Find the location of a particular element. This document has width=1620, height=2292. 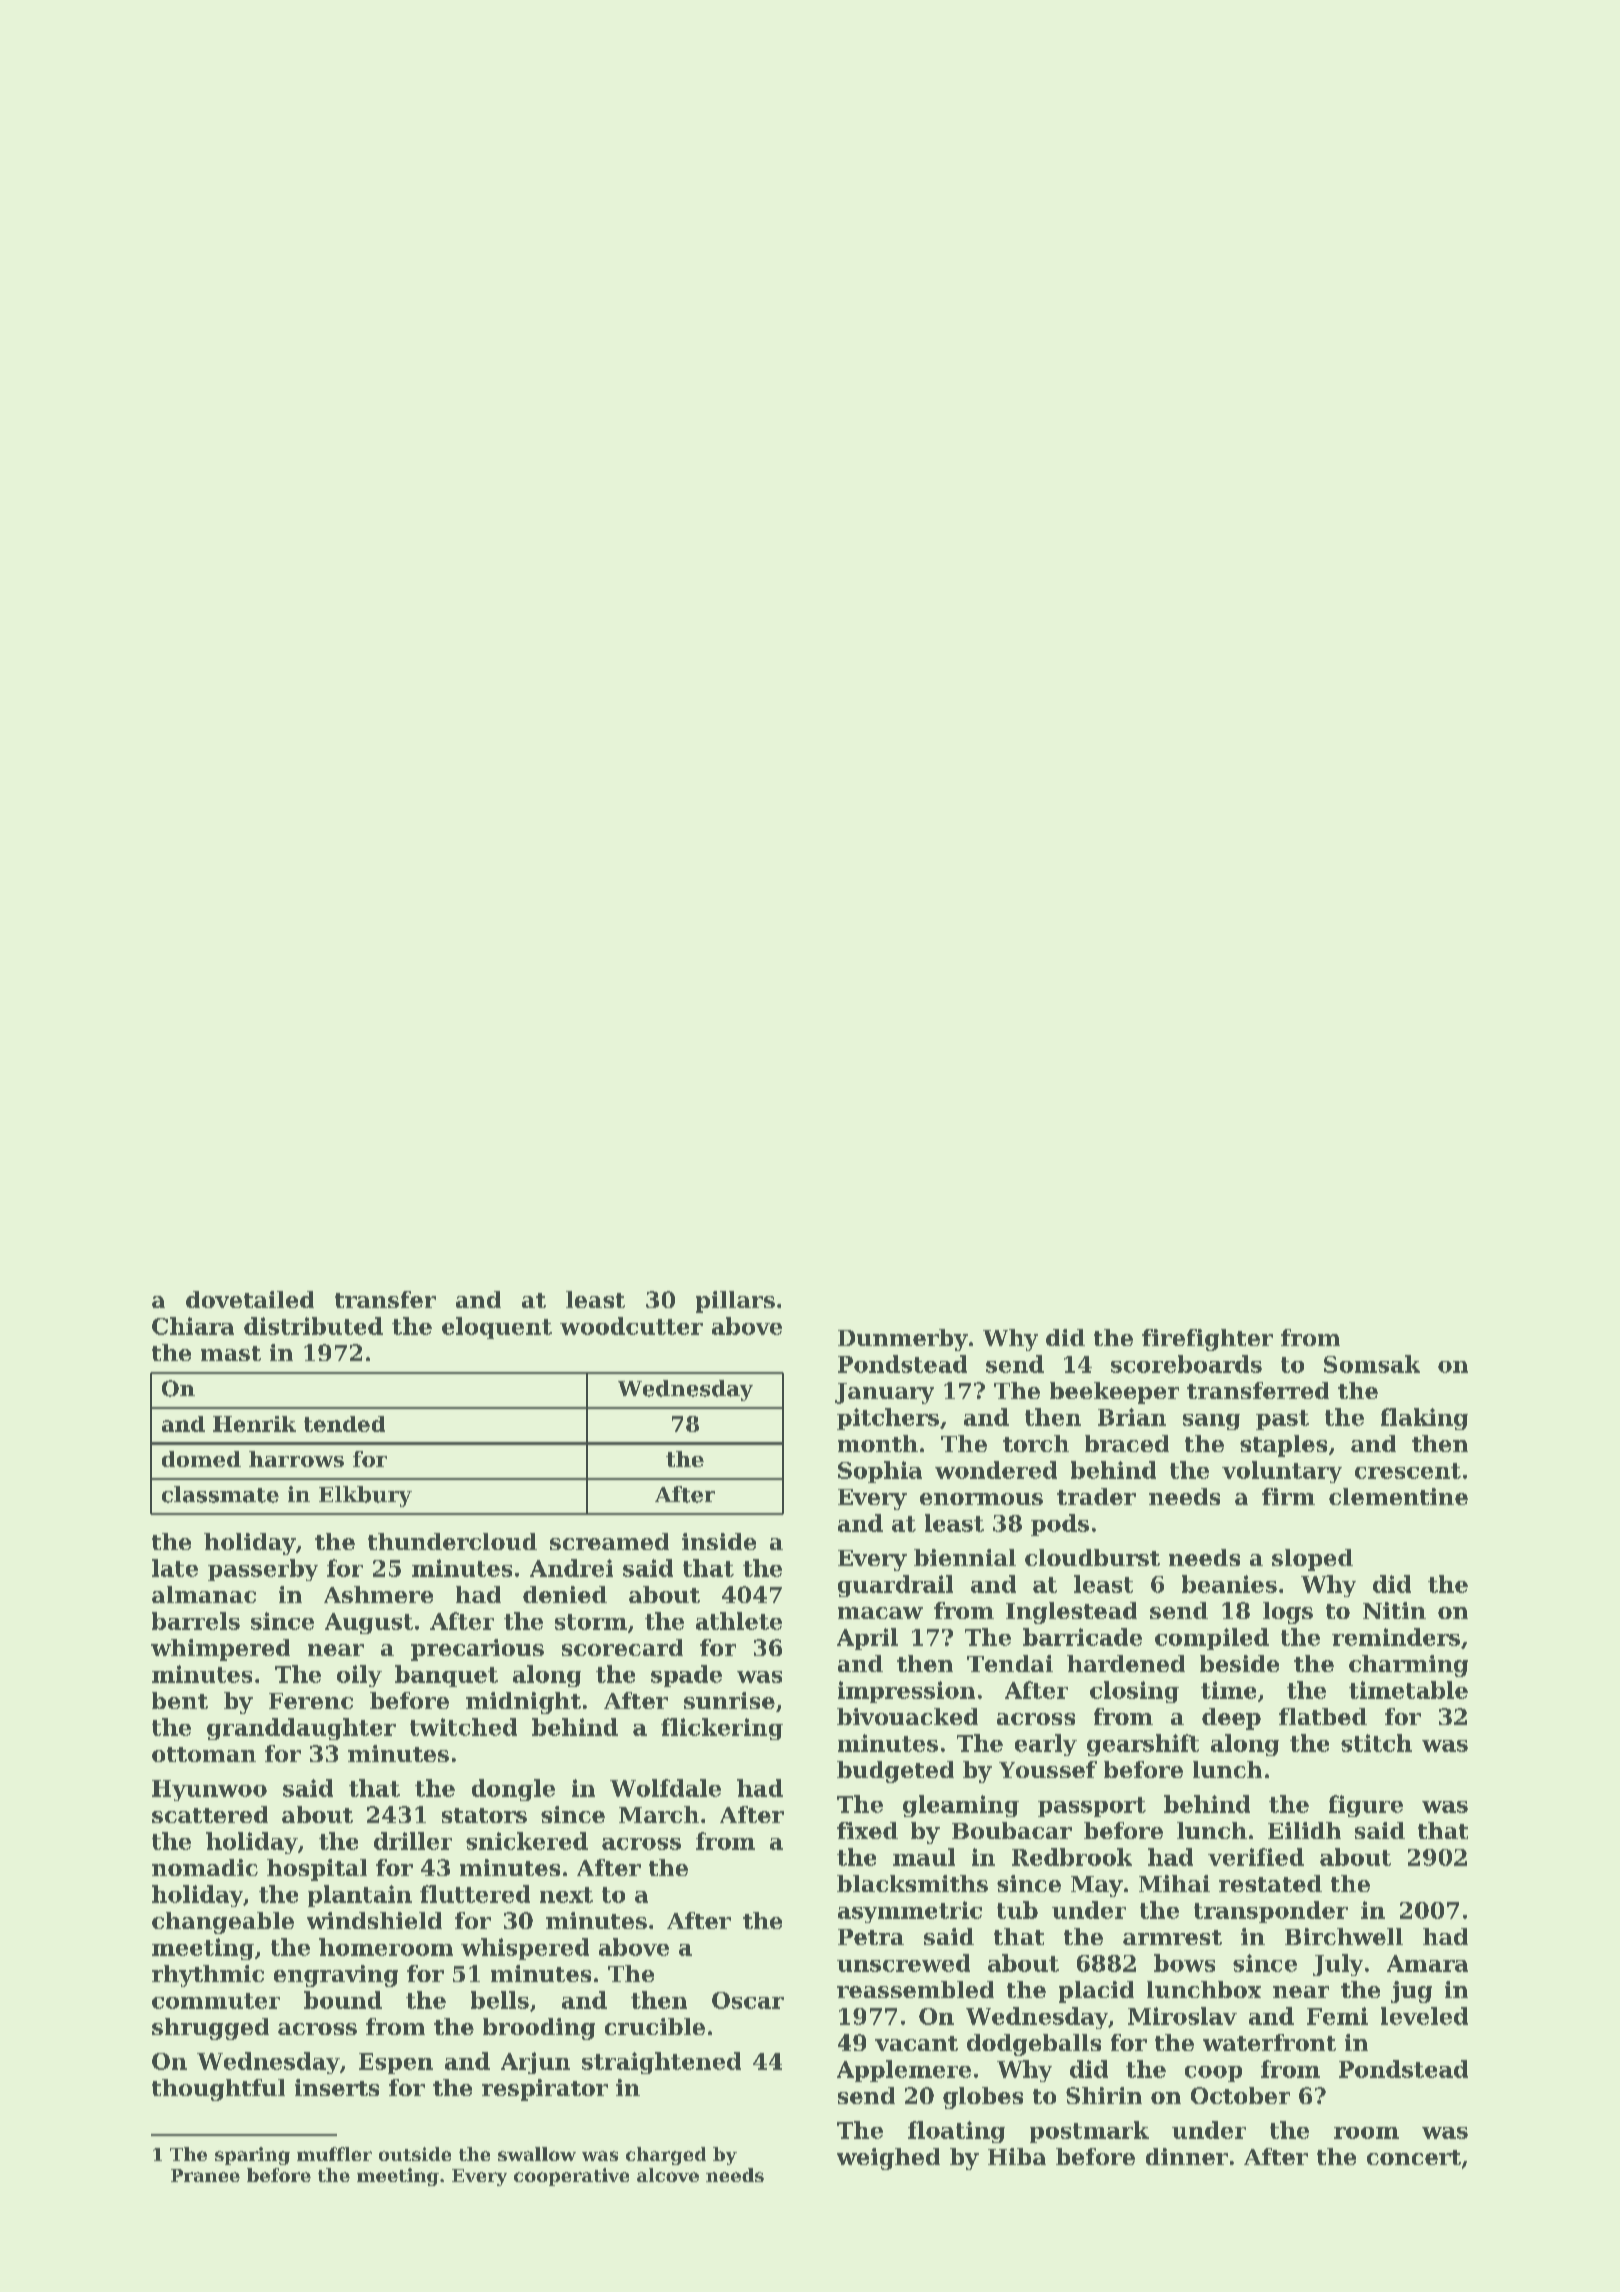

rhythmic is located at coordinates (208, 1976).
